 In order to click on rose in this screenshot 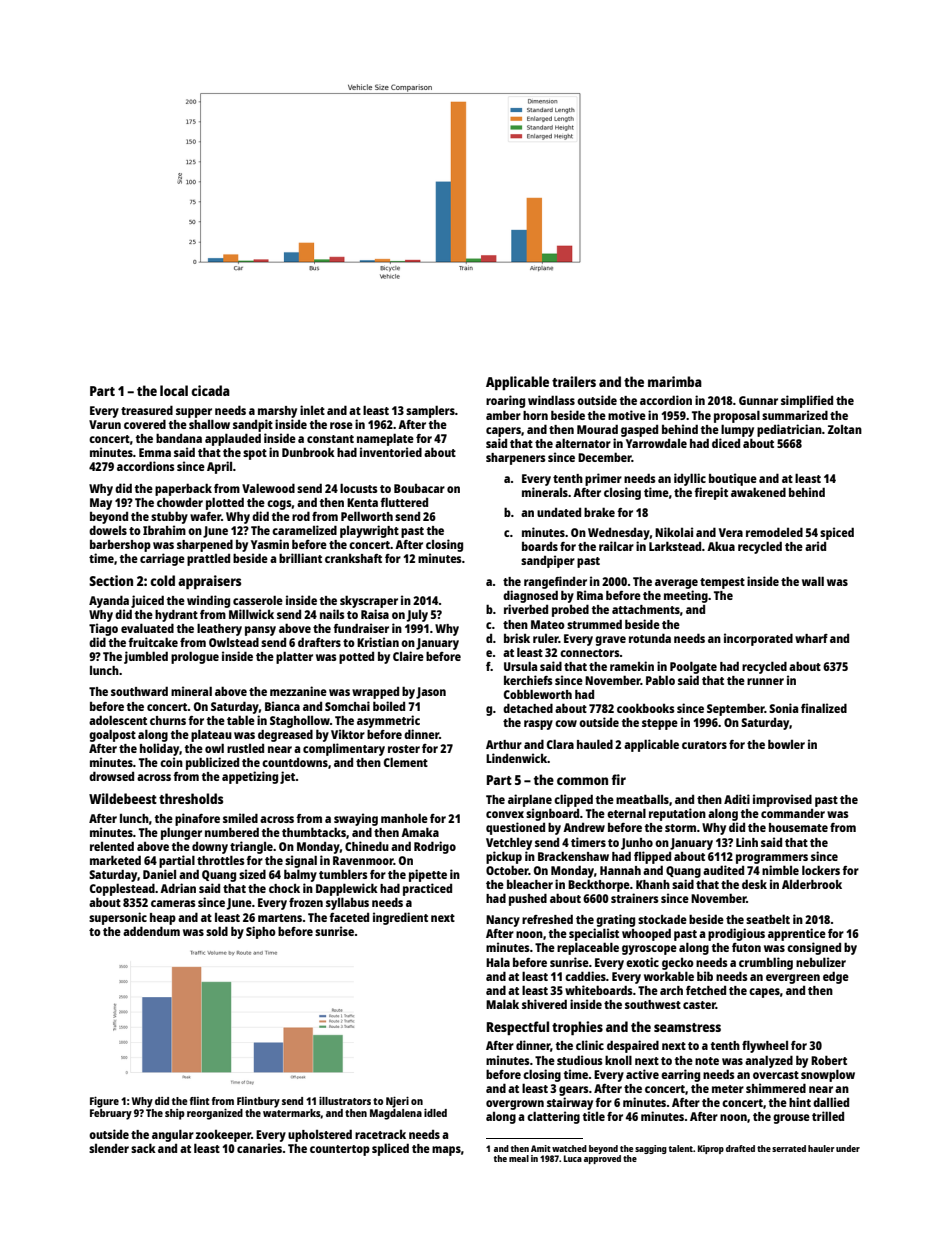, I will do `click(341, 425)`.
